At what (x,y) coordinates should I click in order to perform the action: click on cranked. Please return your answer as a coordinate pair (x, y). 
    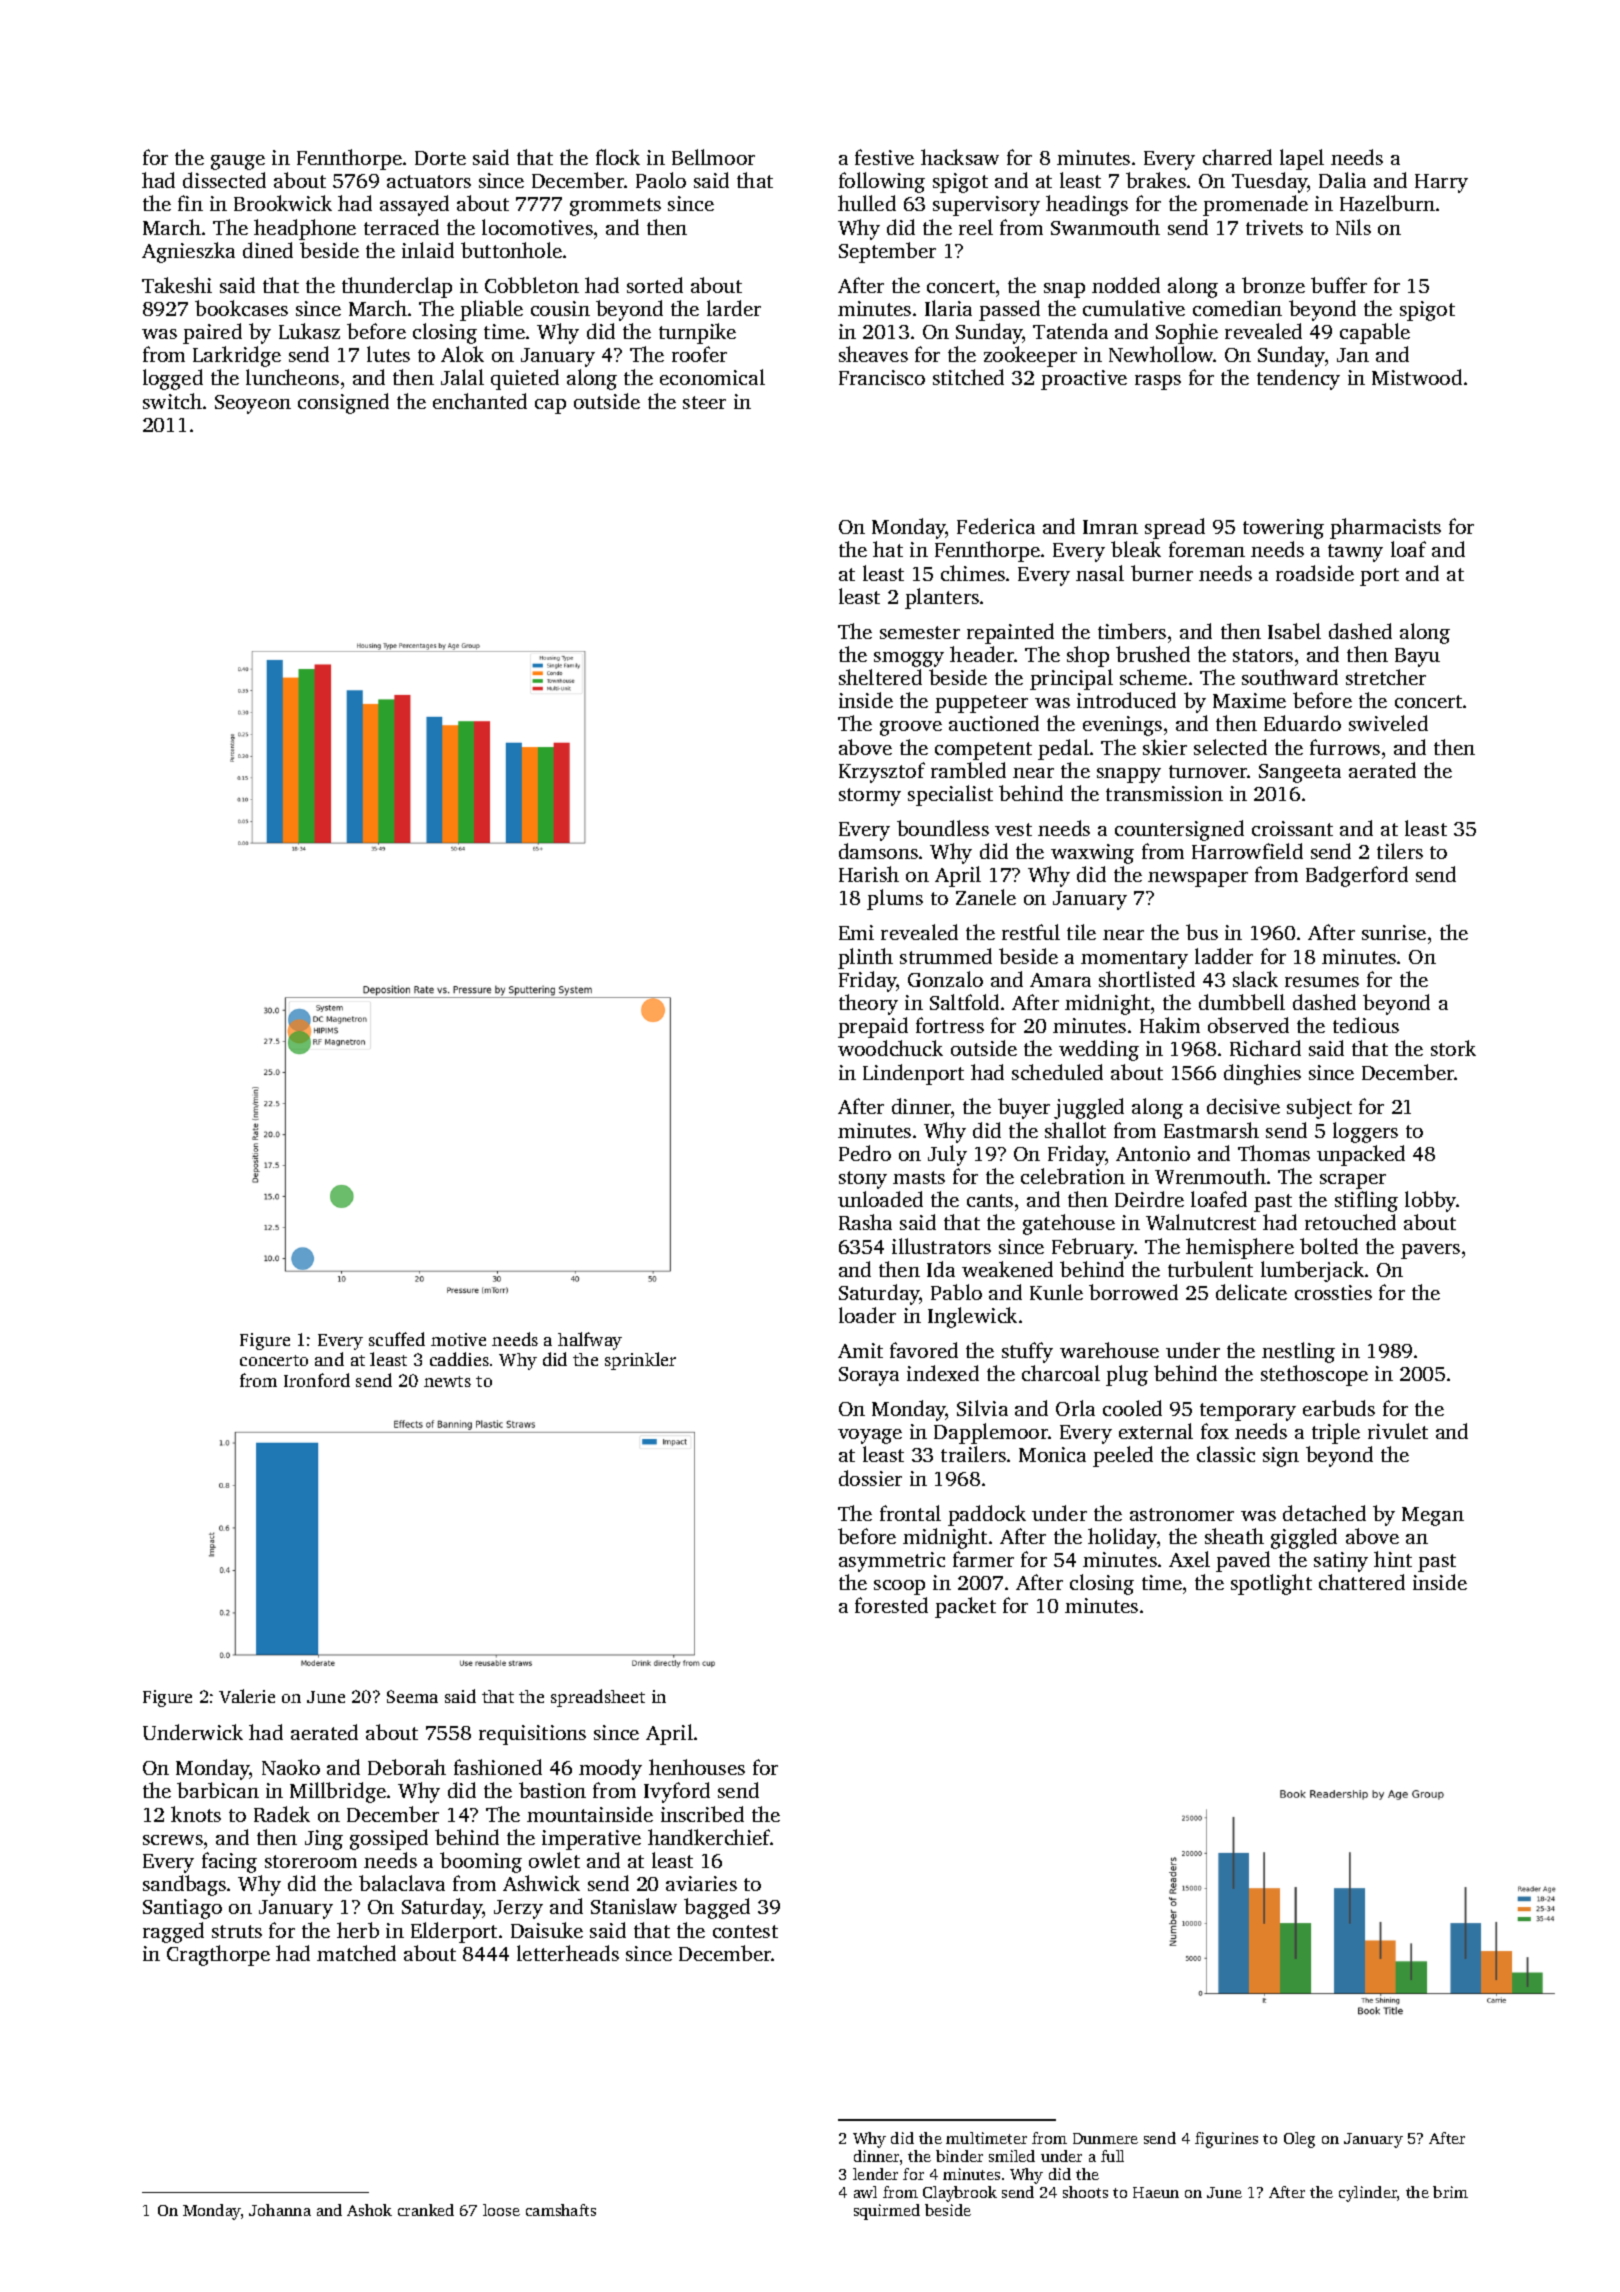
    Looking at the image, I should click on (426, 2210).
